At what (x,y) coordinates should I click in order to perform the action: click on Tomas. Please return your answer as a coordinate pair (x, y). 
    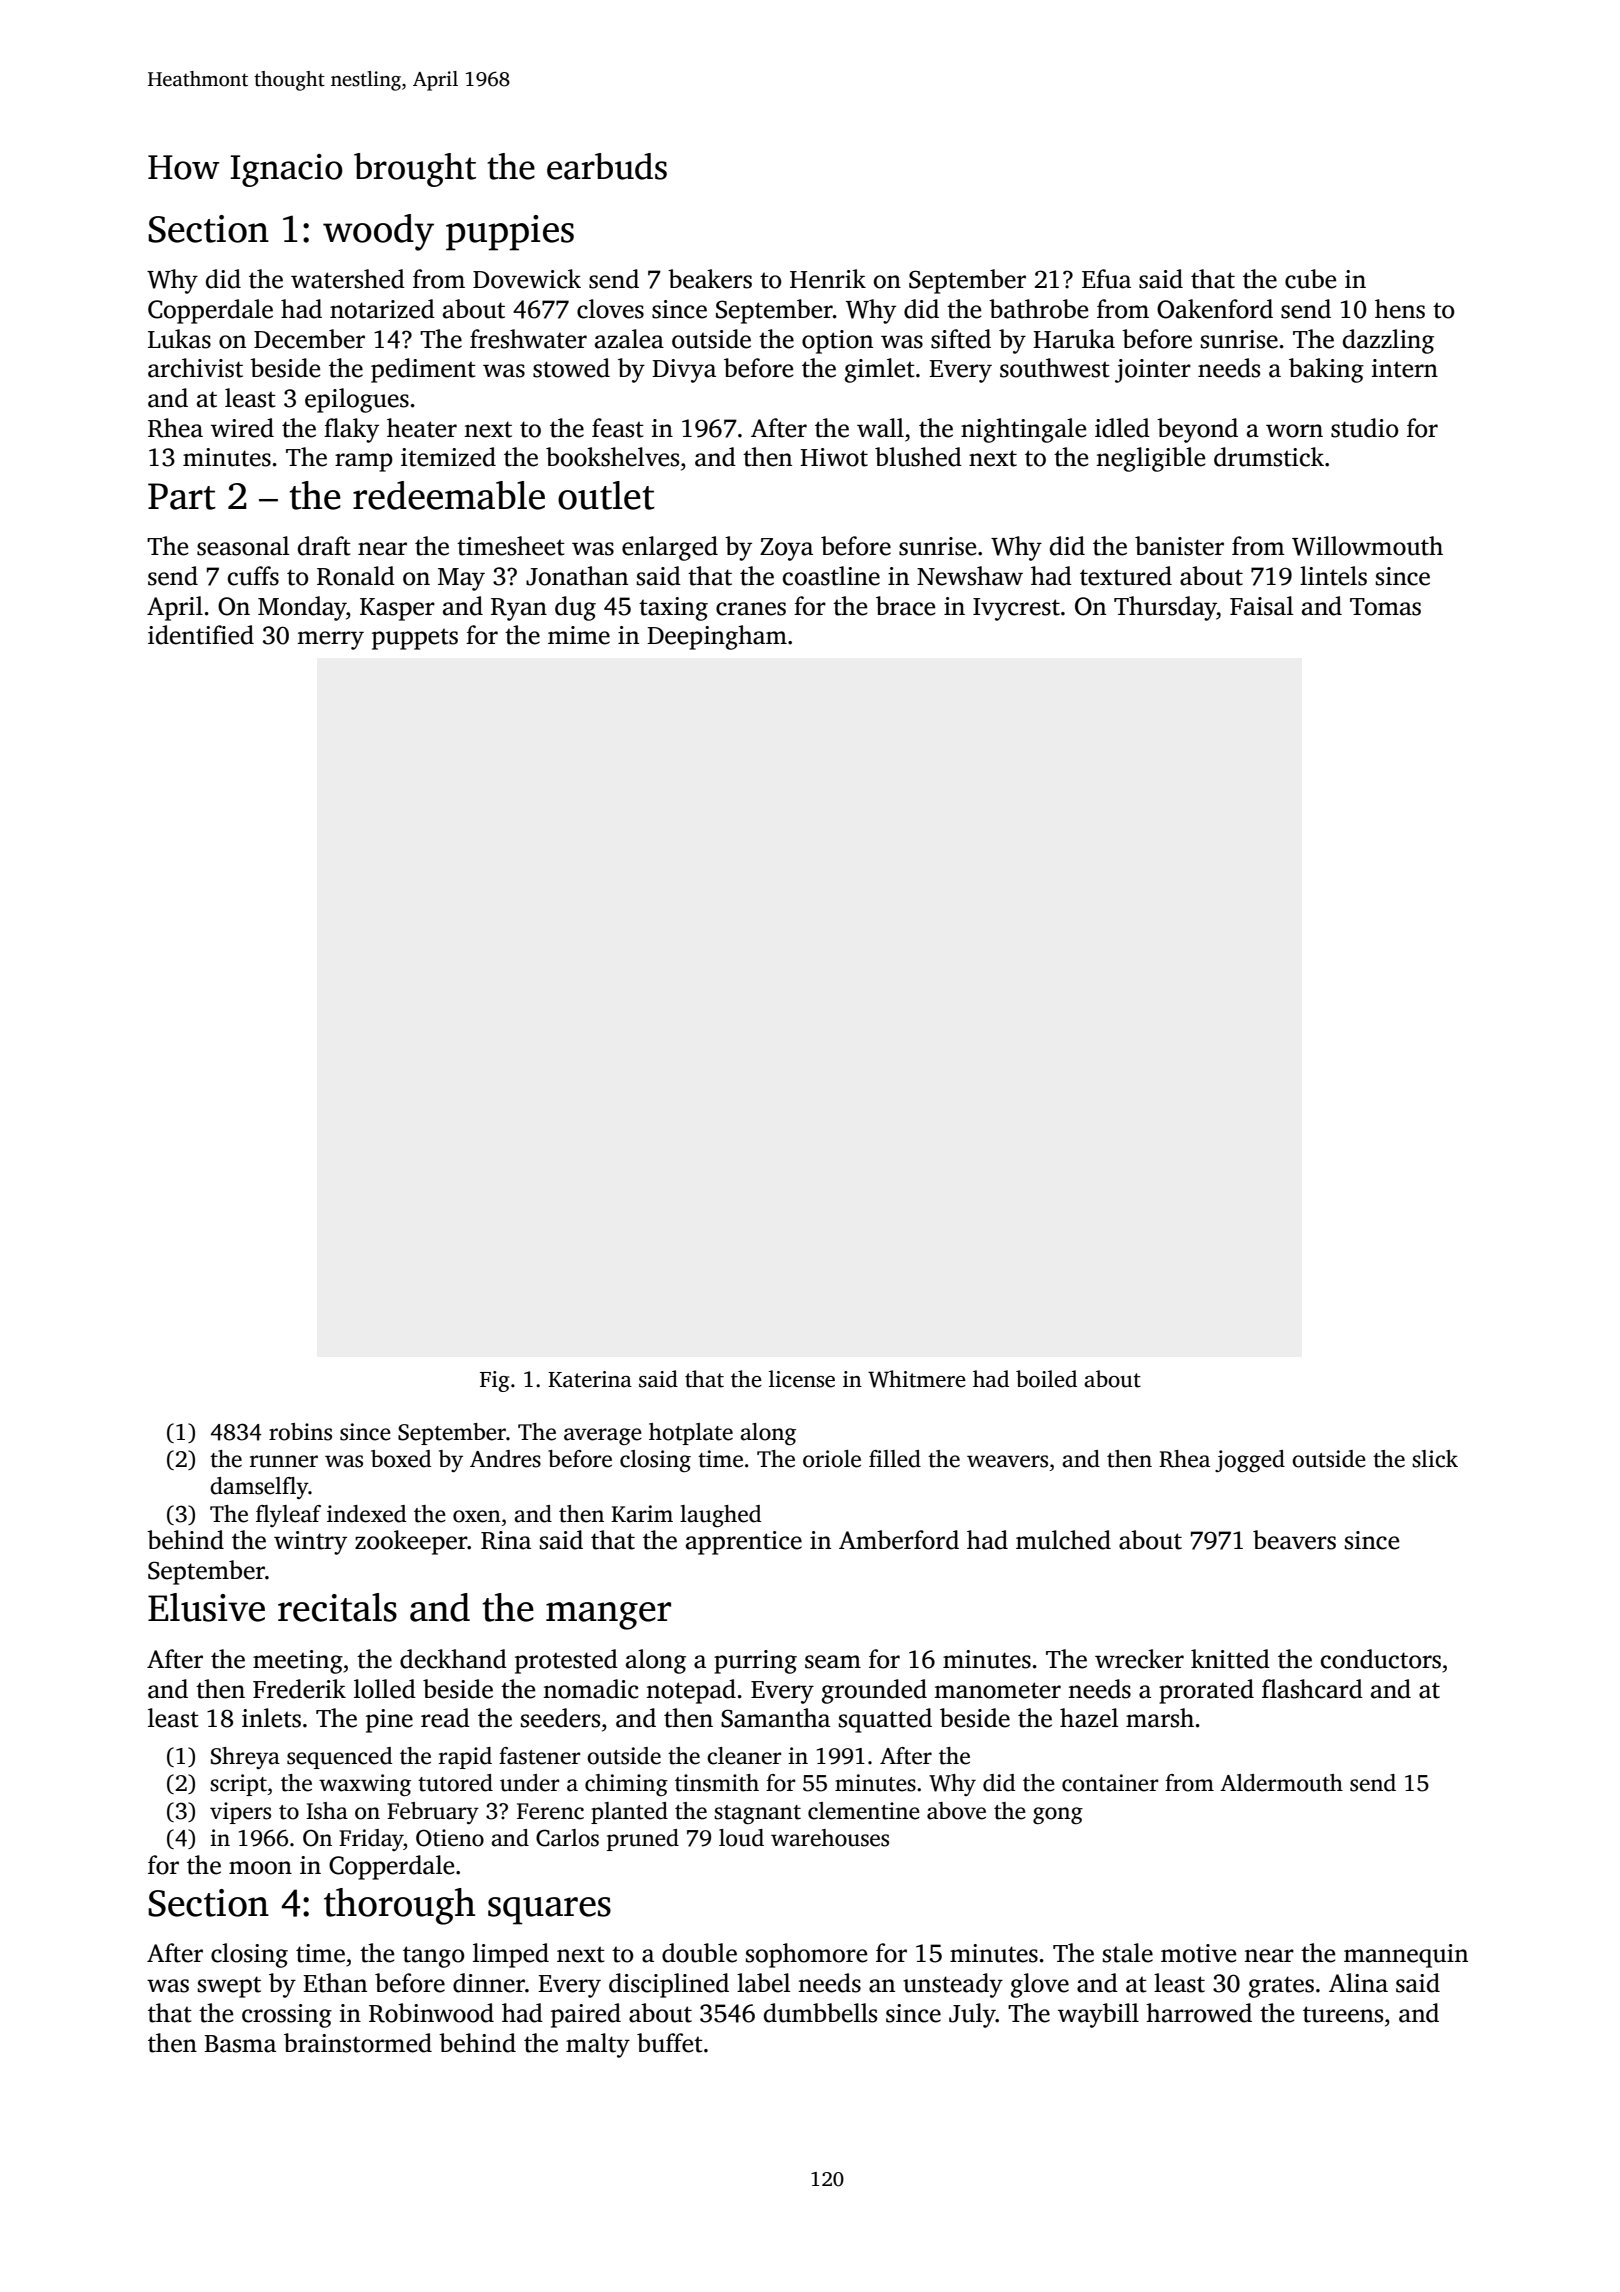
    Looking at the image, I should click on (1385, 607).
